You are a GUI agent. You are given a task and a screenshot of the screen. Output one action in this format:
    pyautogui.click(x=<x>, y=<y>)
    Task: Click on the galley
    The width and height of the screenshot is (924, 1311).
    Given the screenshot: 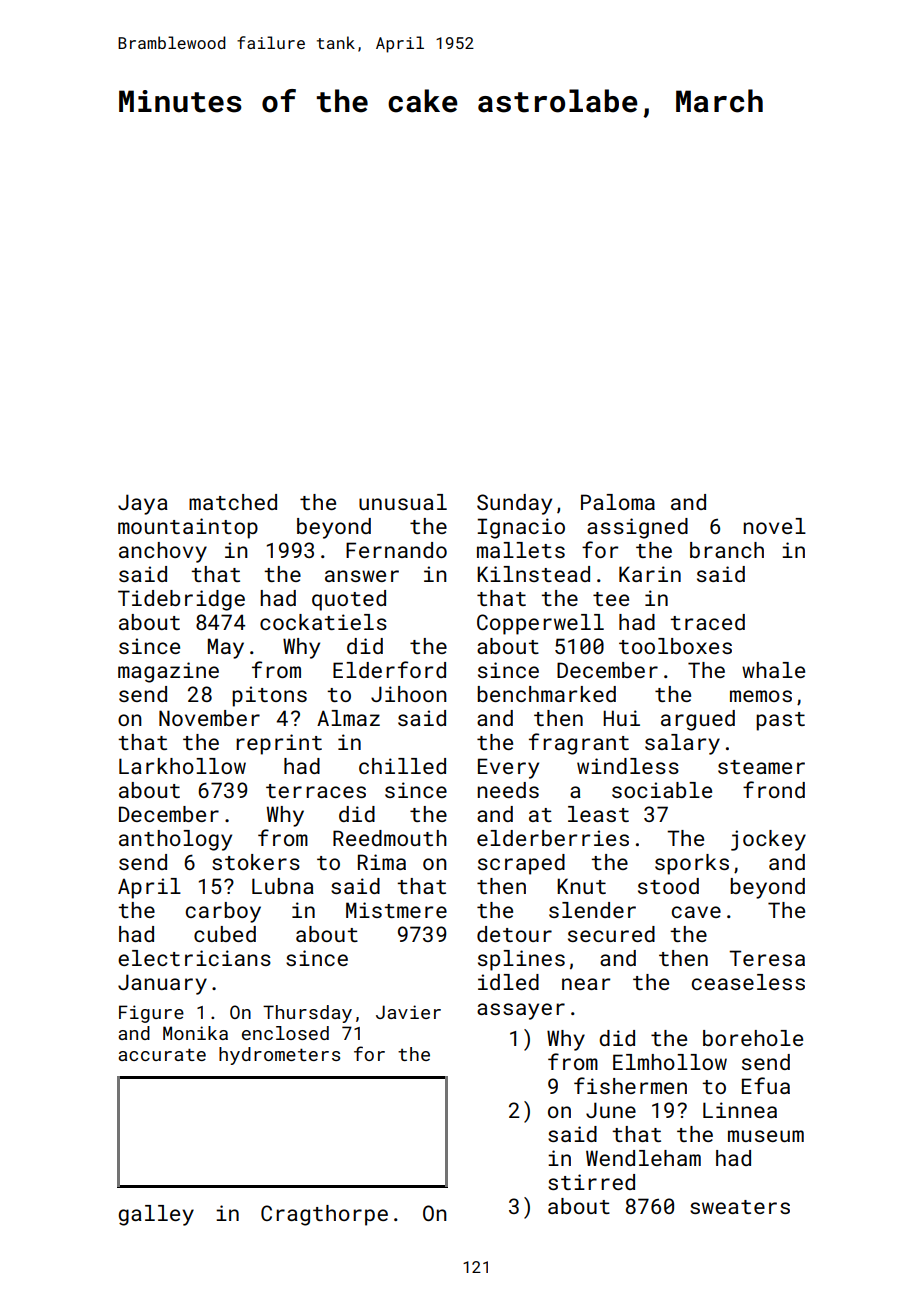 What is the action you would take?
    pyautogui.click(x=156, y=1215)
